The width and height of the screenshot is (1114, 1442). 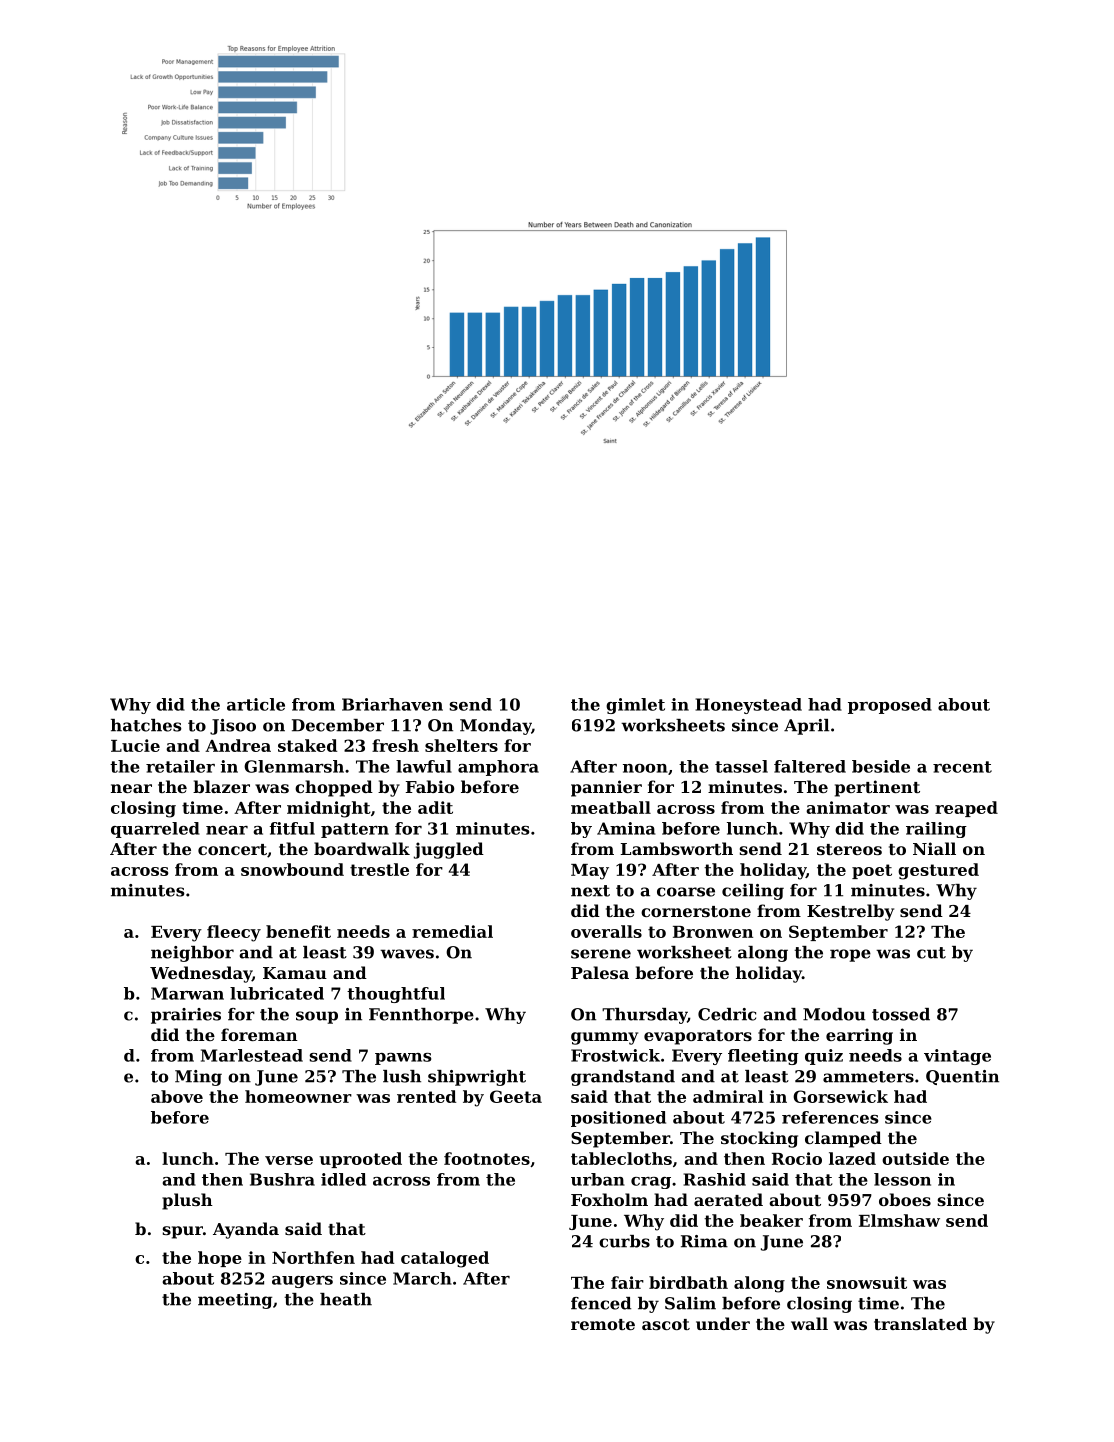 I want to click on above, so click(x=177, y=1096).
